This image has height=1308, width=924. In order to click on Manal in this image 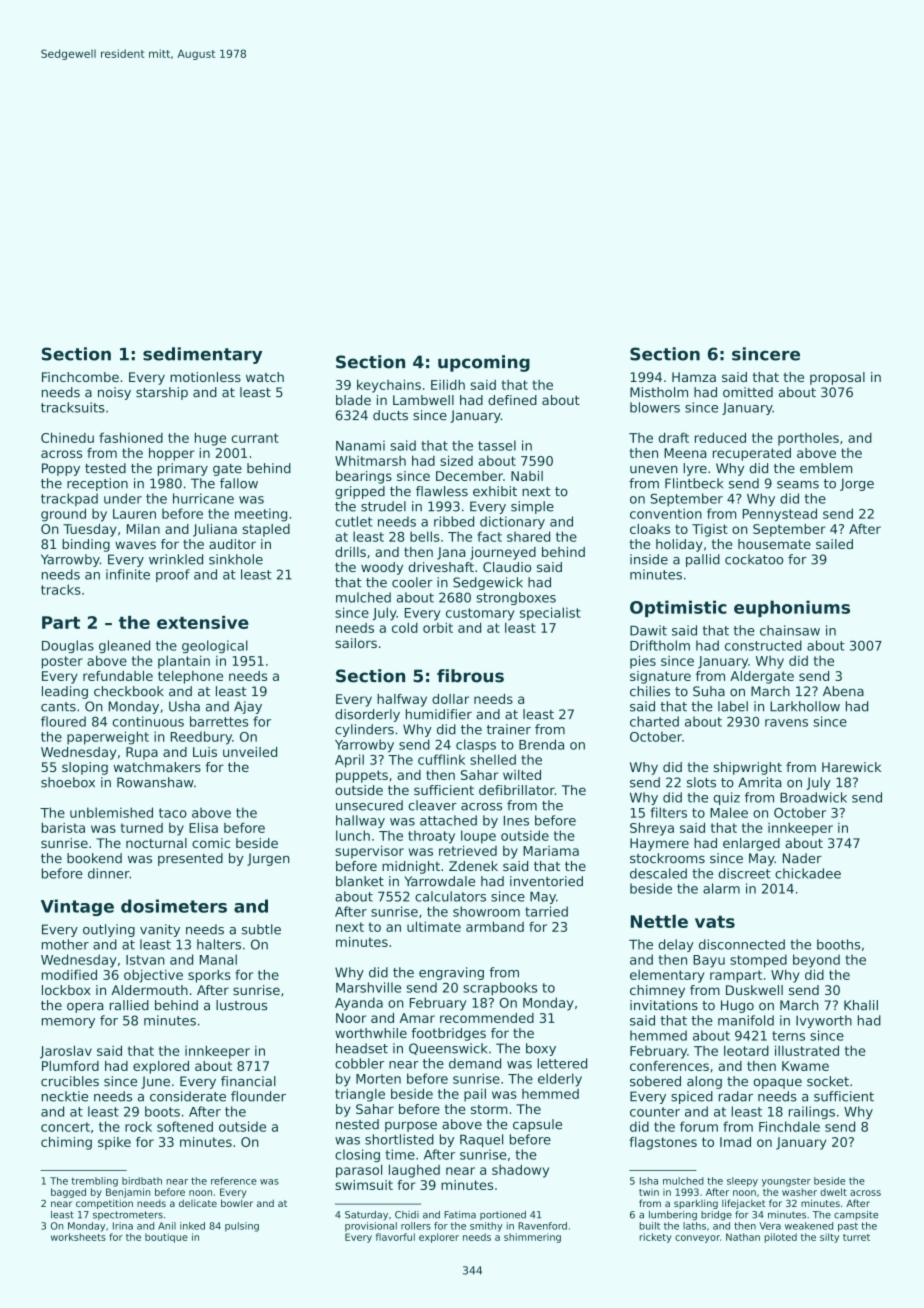, I will do `click(218, 959)`.
